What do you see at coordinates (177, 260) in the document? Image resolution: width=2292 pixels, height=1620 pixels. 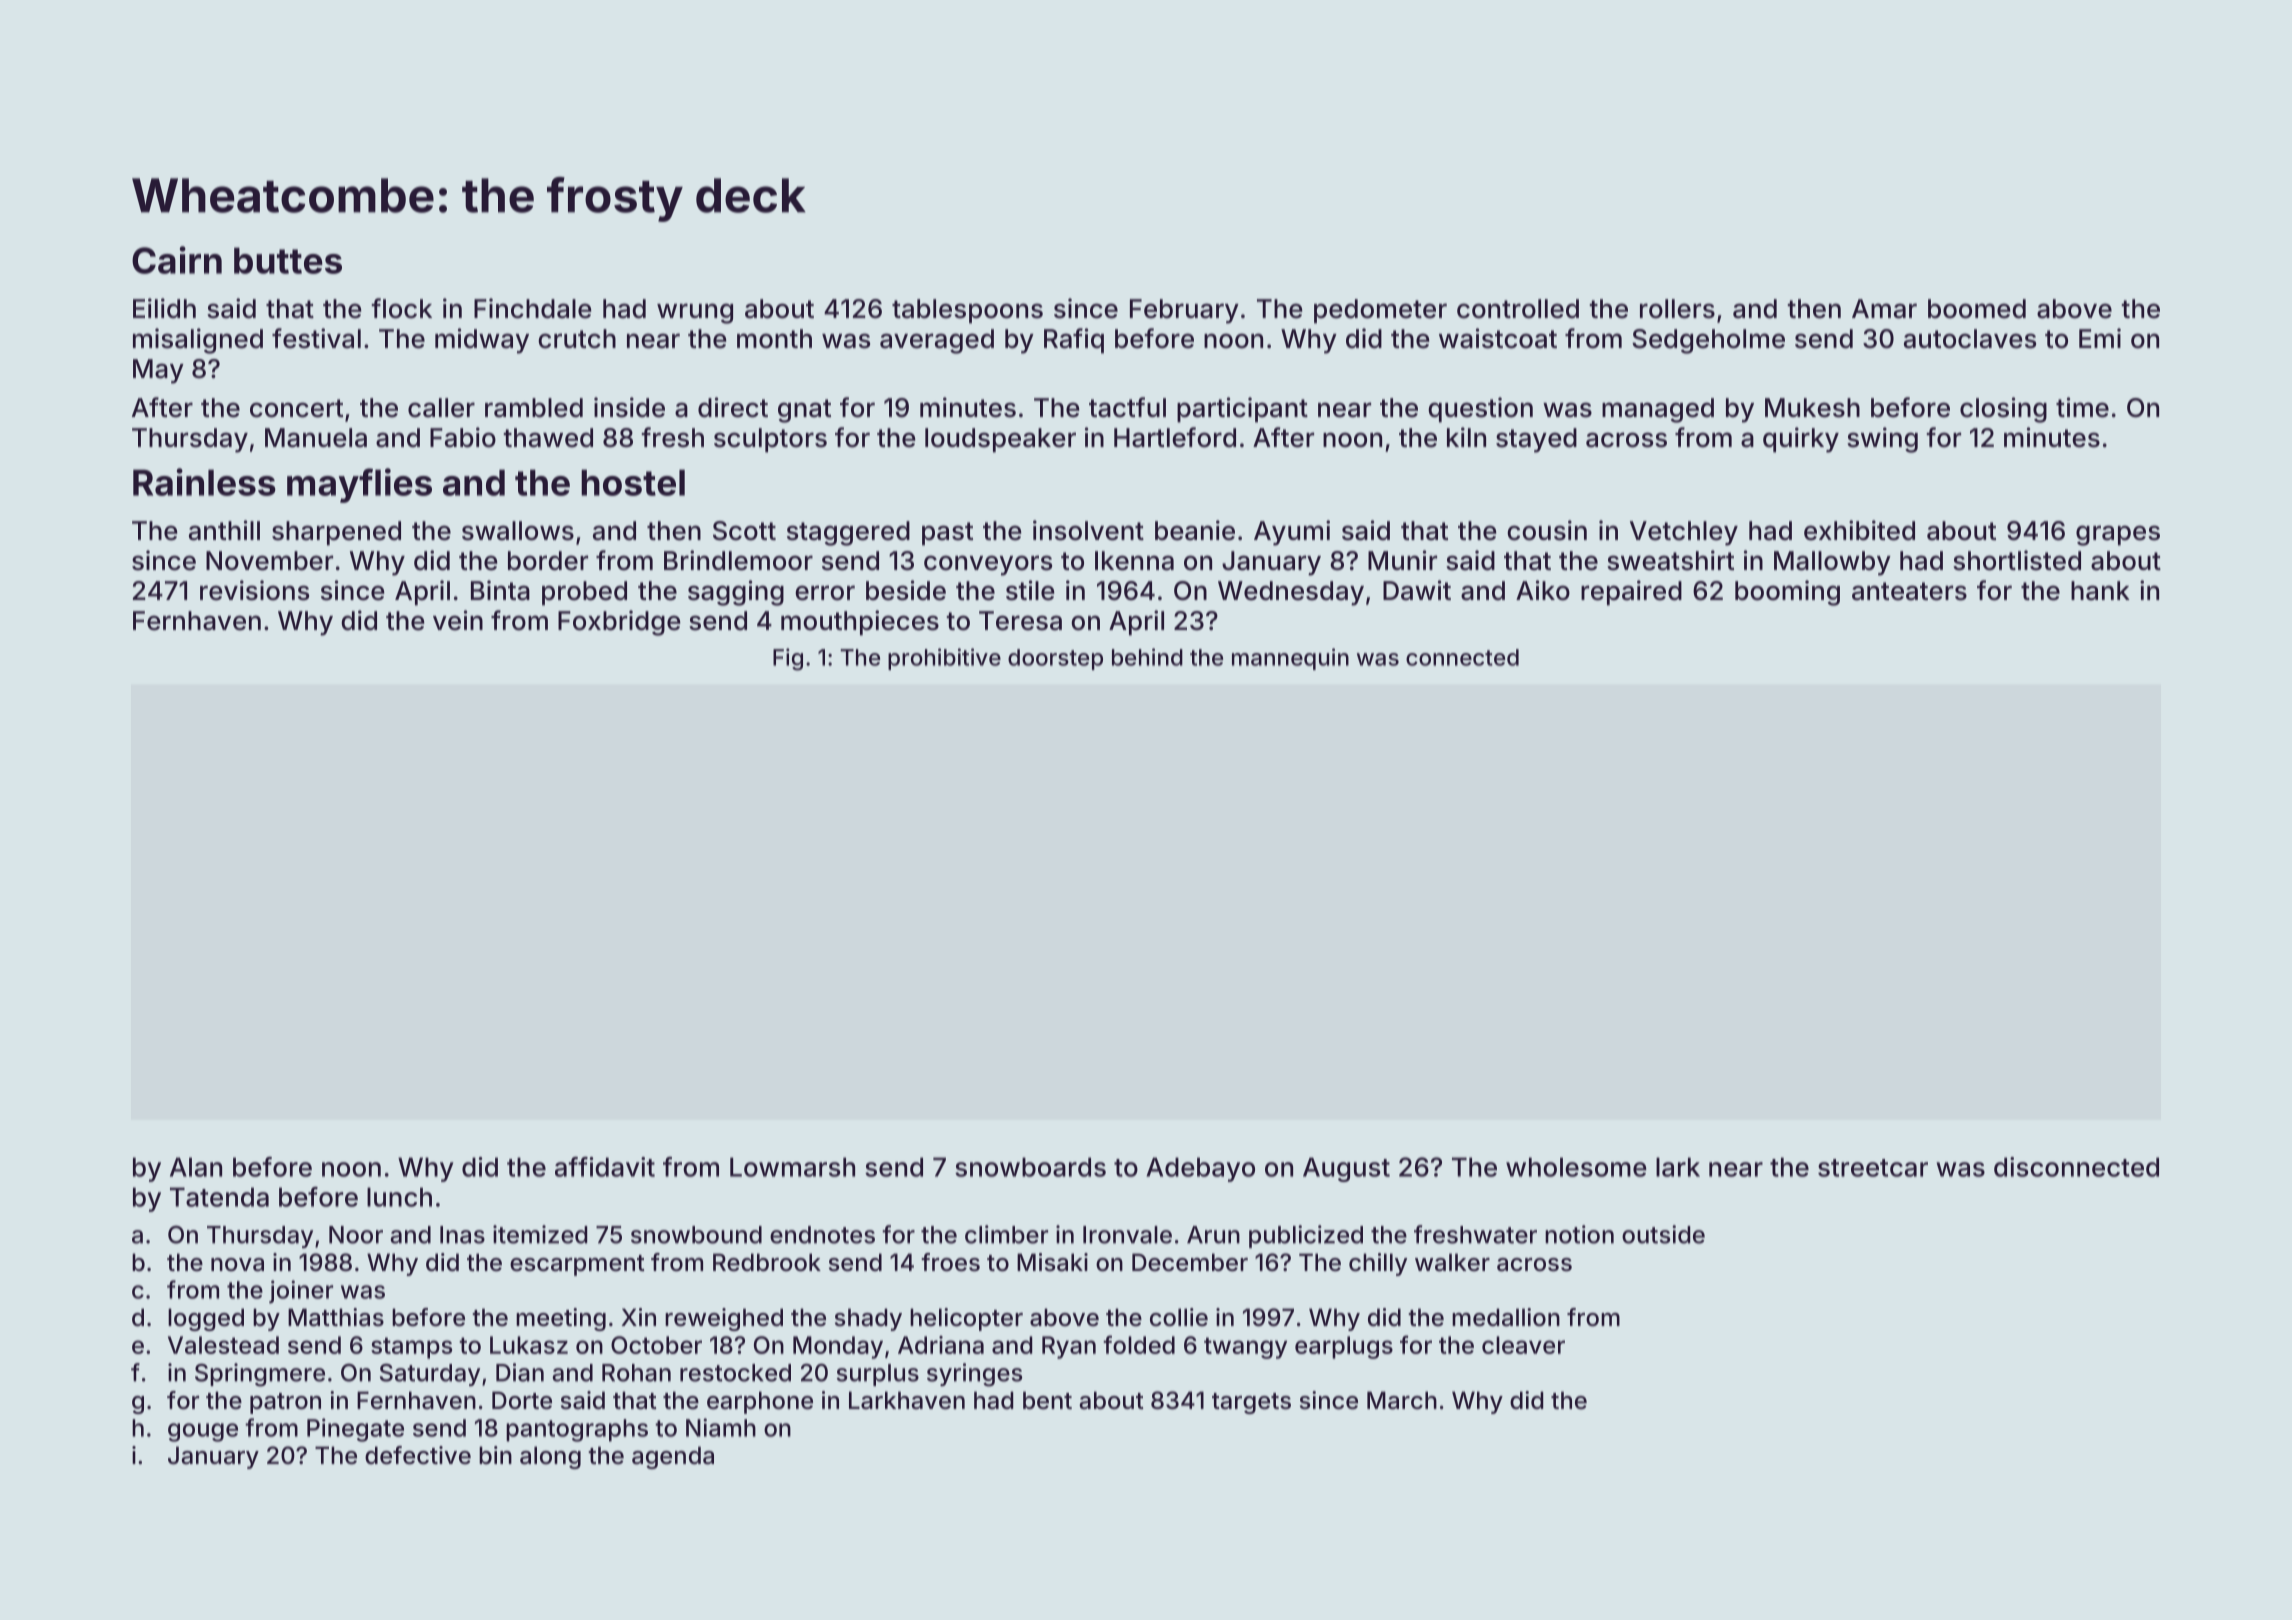 I see `Cairn` at bounding box center [177, 260].
